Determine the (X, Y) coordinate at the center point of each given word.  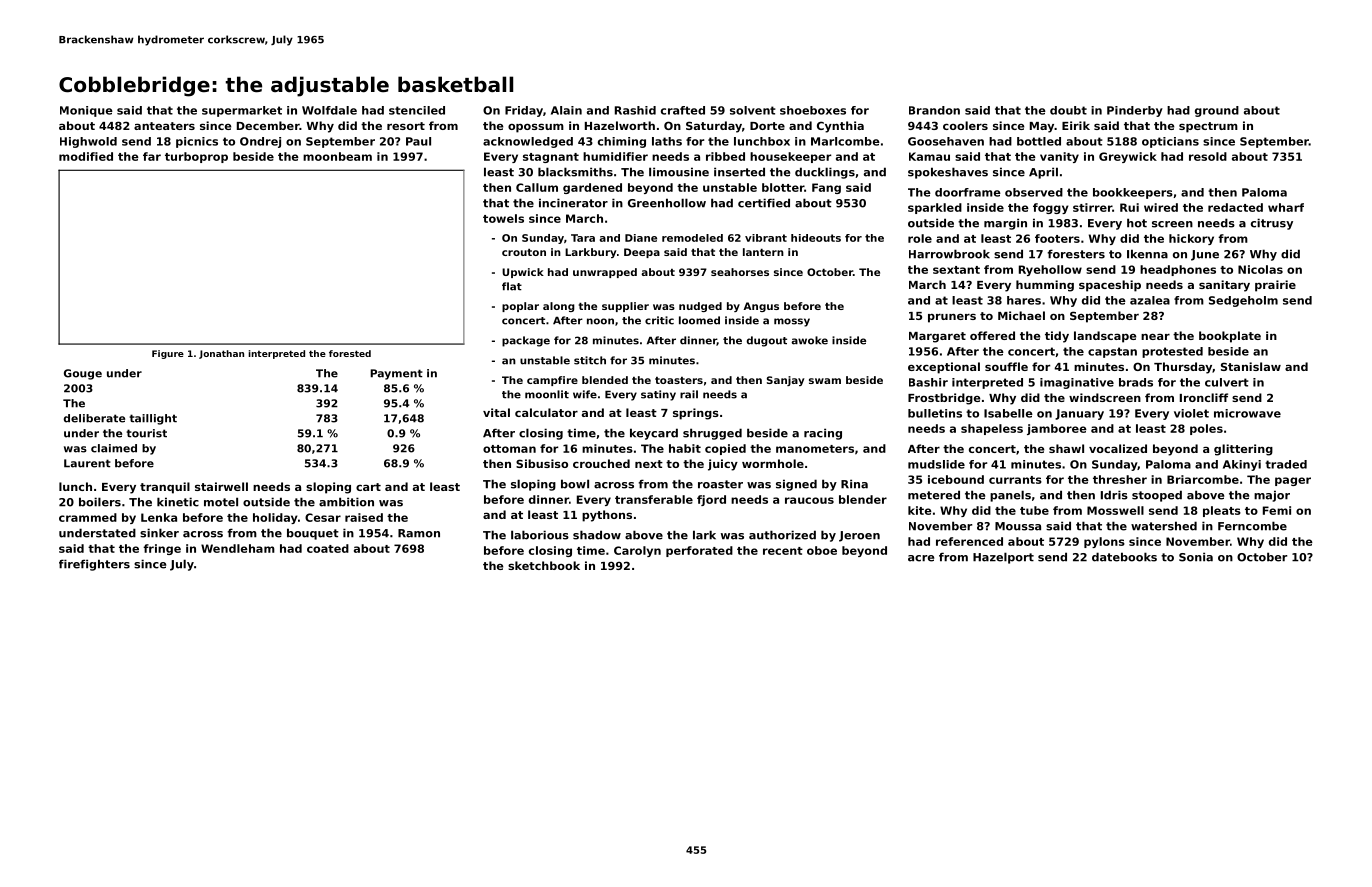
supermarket (242, 111)
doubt (1068, 110)
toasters (679, 380)
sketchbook (544, 565)
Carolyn (637, 551)
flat (512, 286)
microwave (1247, 413)
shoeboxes (813, 110)
